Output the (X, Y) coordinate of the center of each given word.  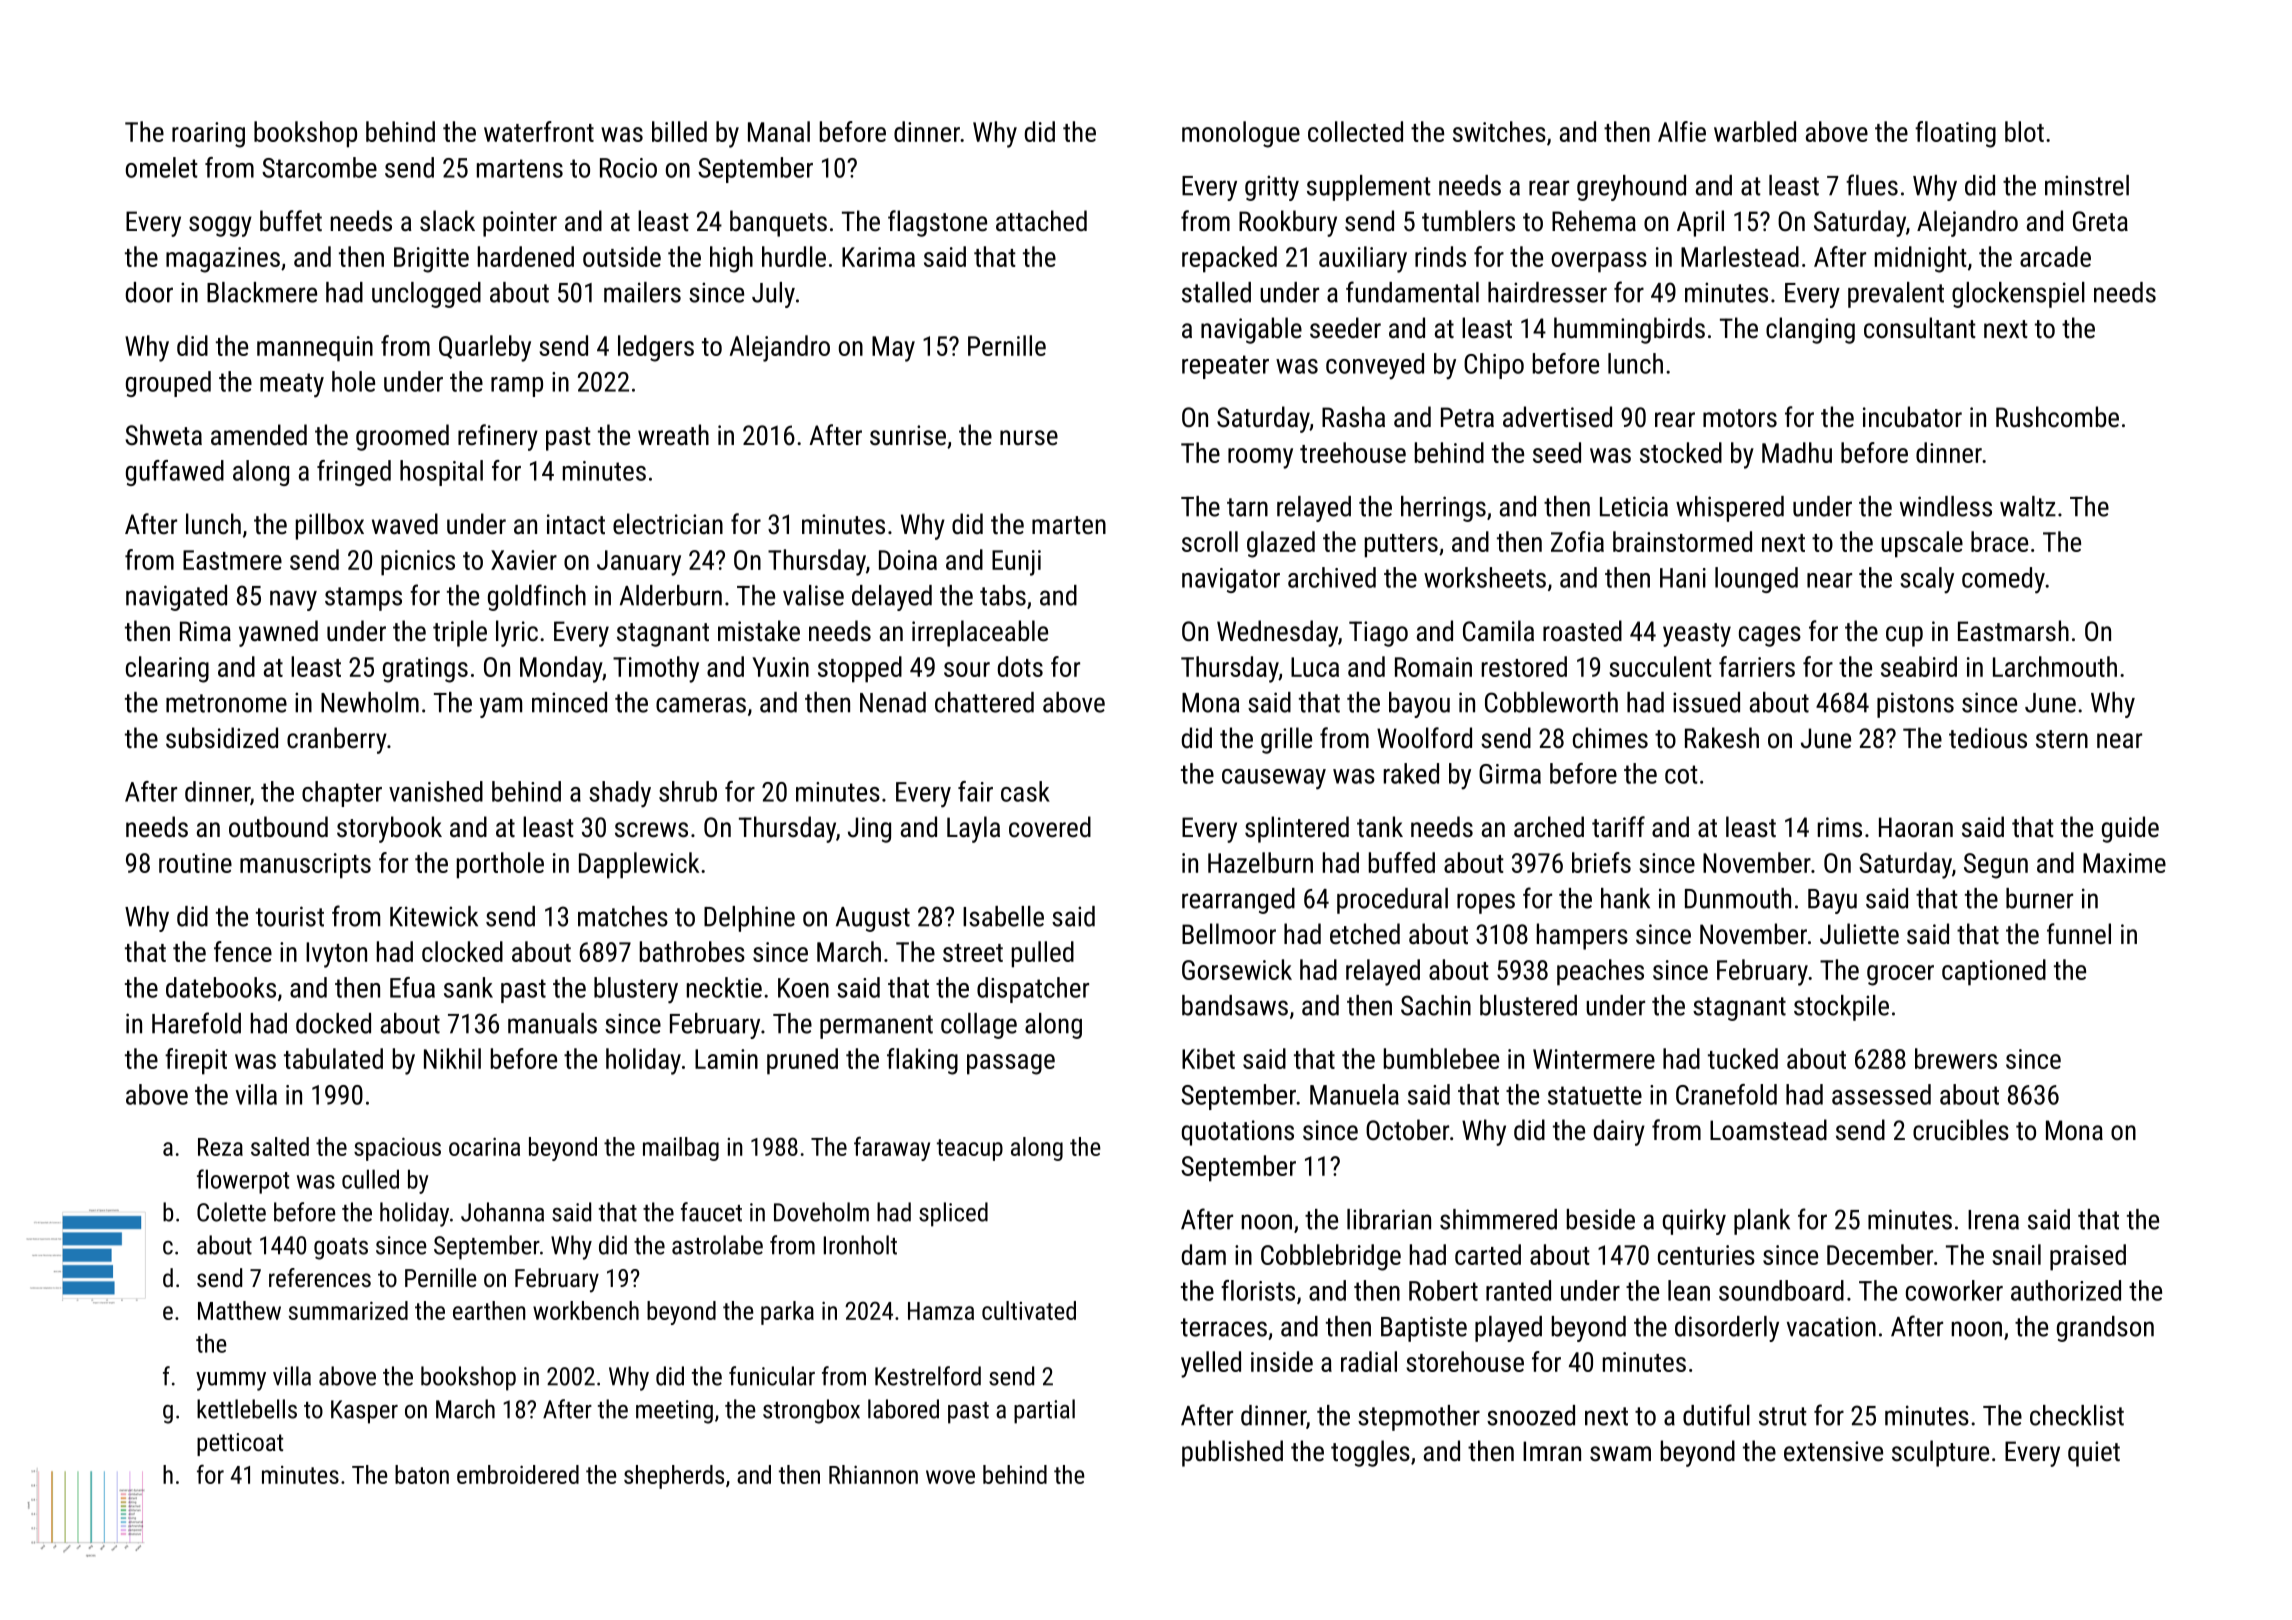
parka (787, 1313)
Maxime (2124, 863)
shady (620, 794)
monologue (1241, 134)
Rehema (1594, 221)
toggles (1370, 1453)
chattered (984, 702)
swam (1620, 1454)
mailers (642, 292)
